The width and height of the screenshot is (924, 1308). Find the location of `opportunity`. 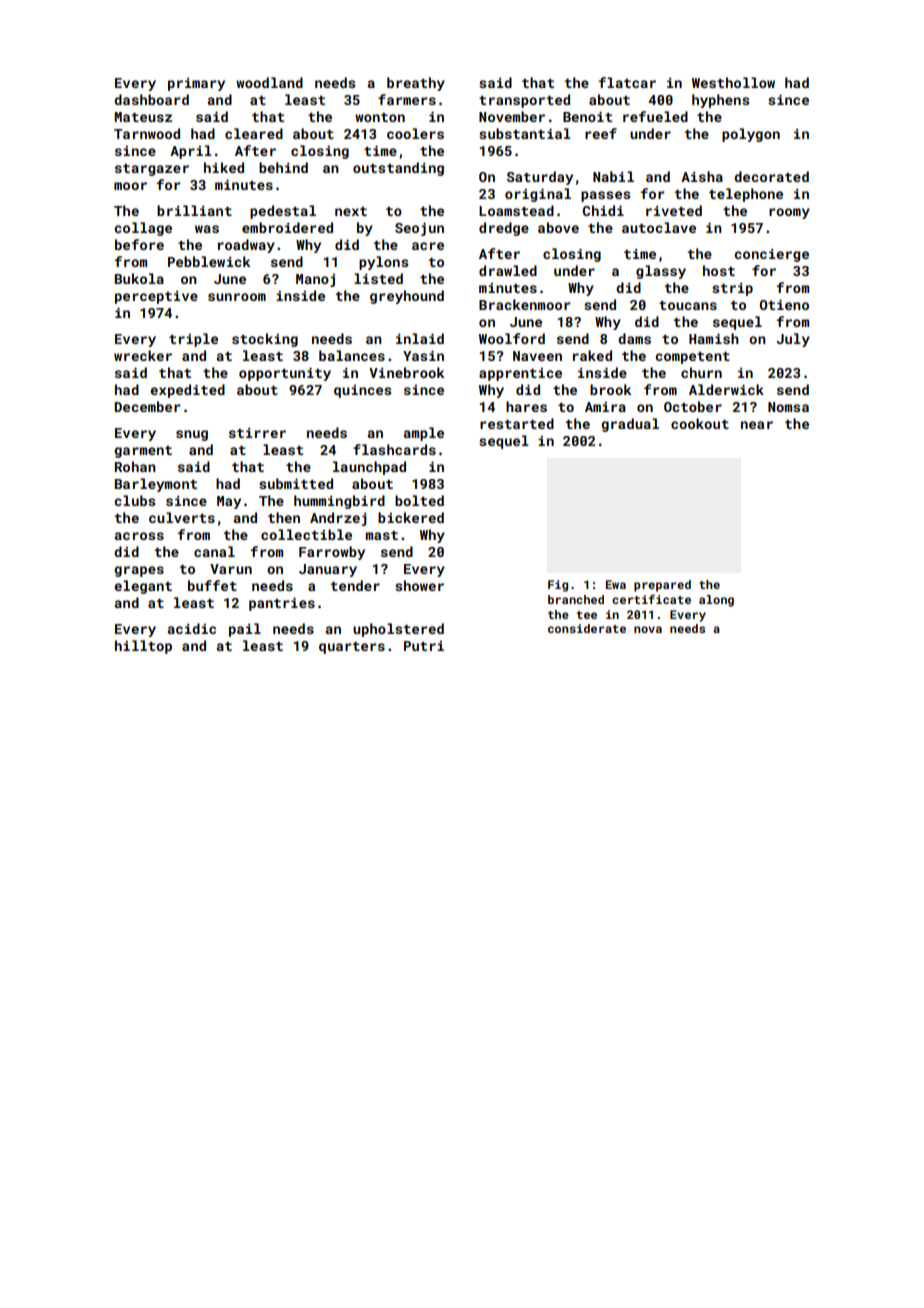

opportunity is located at coordinates (285, 374).
